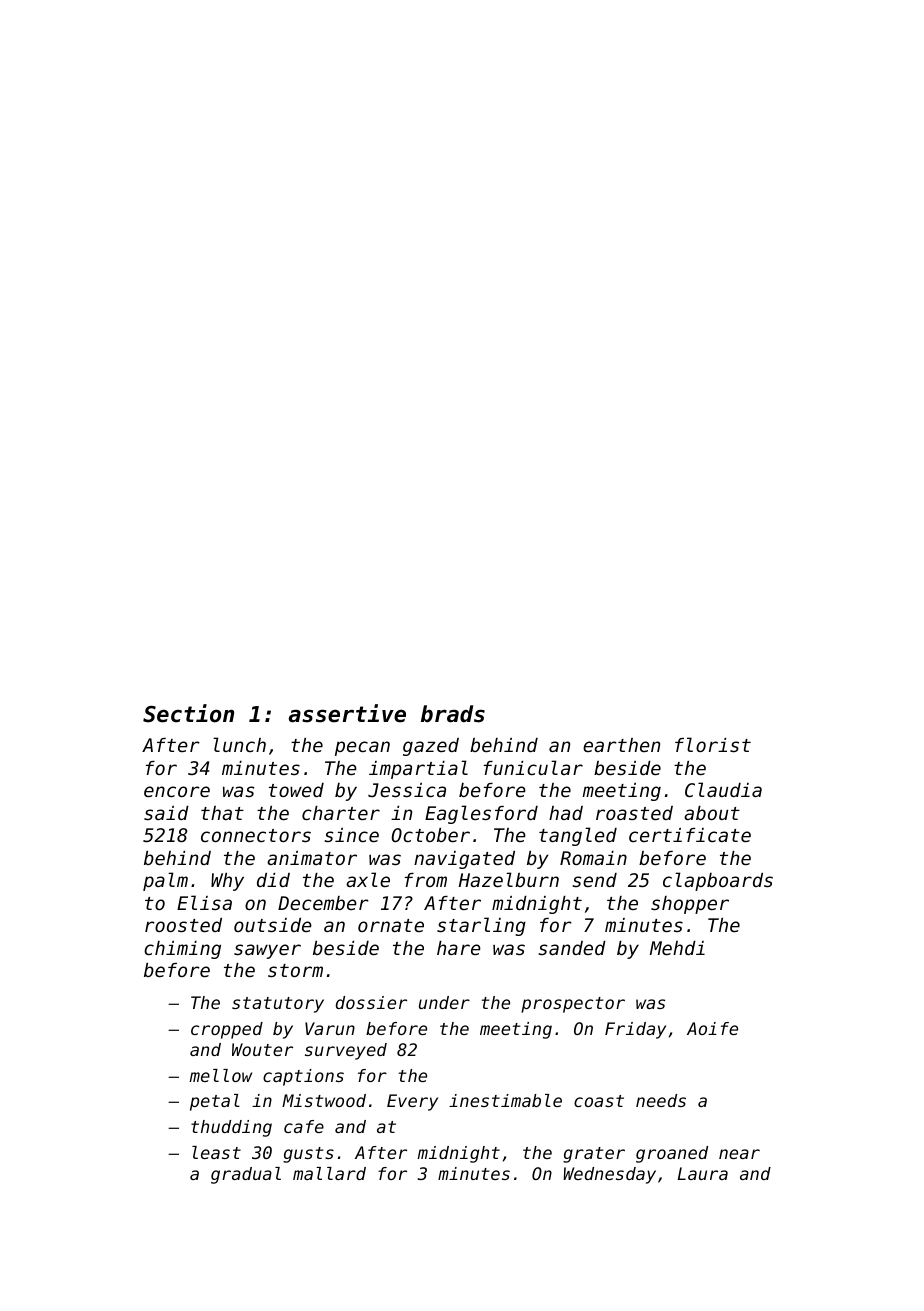 The image size is (924, 1311). Describe the element at coordinates (712, 1028) in the screenshot. I see `Aoife` at that location.
